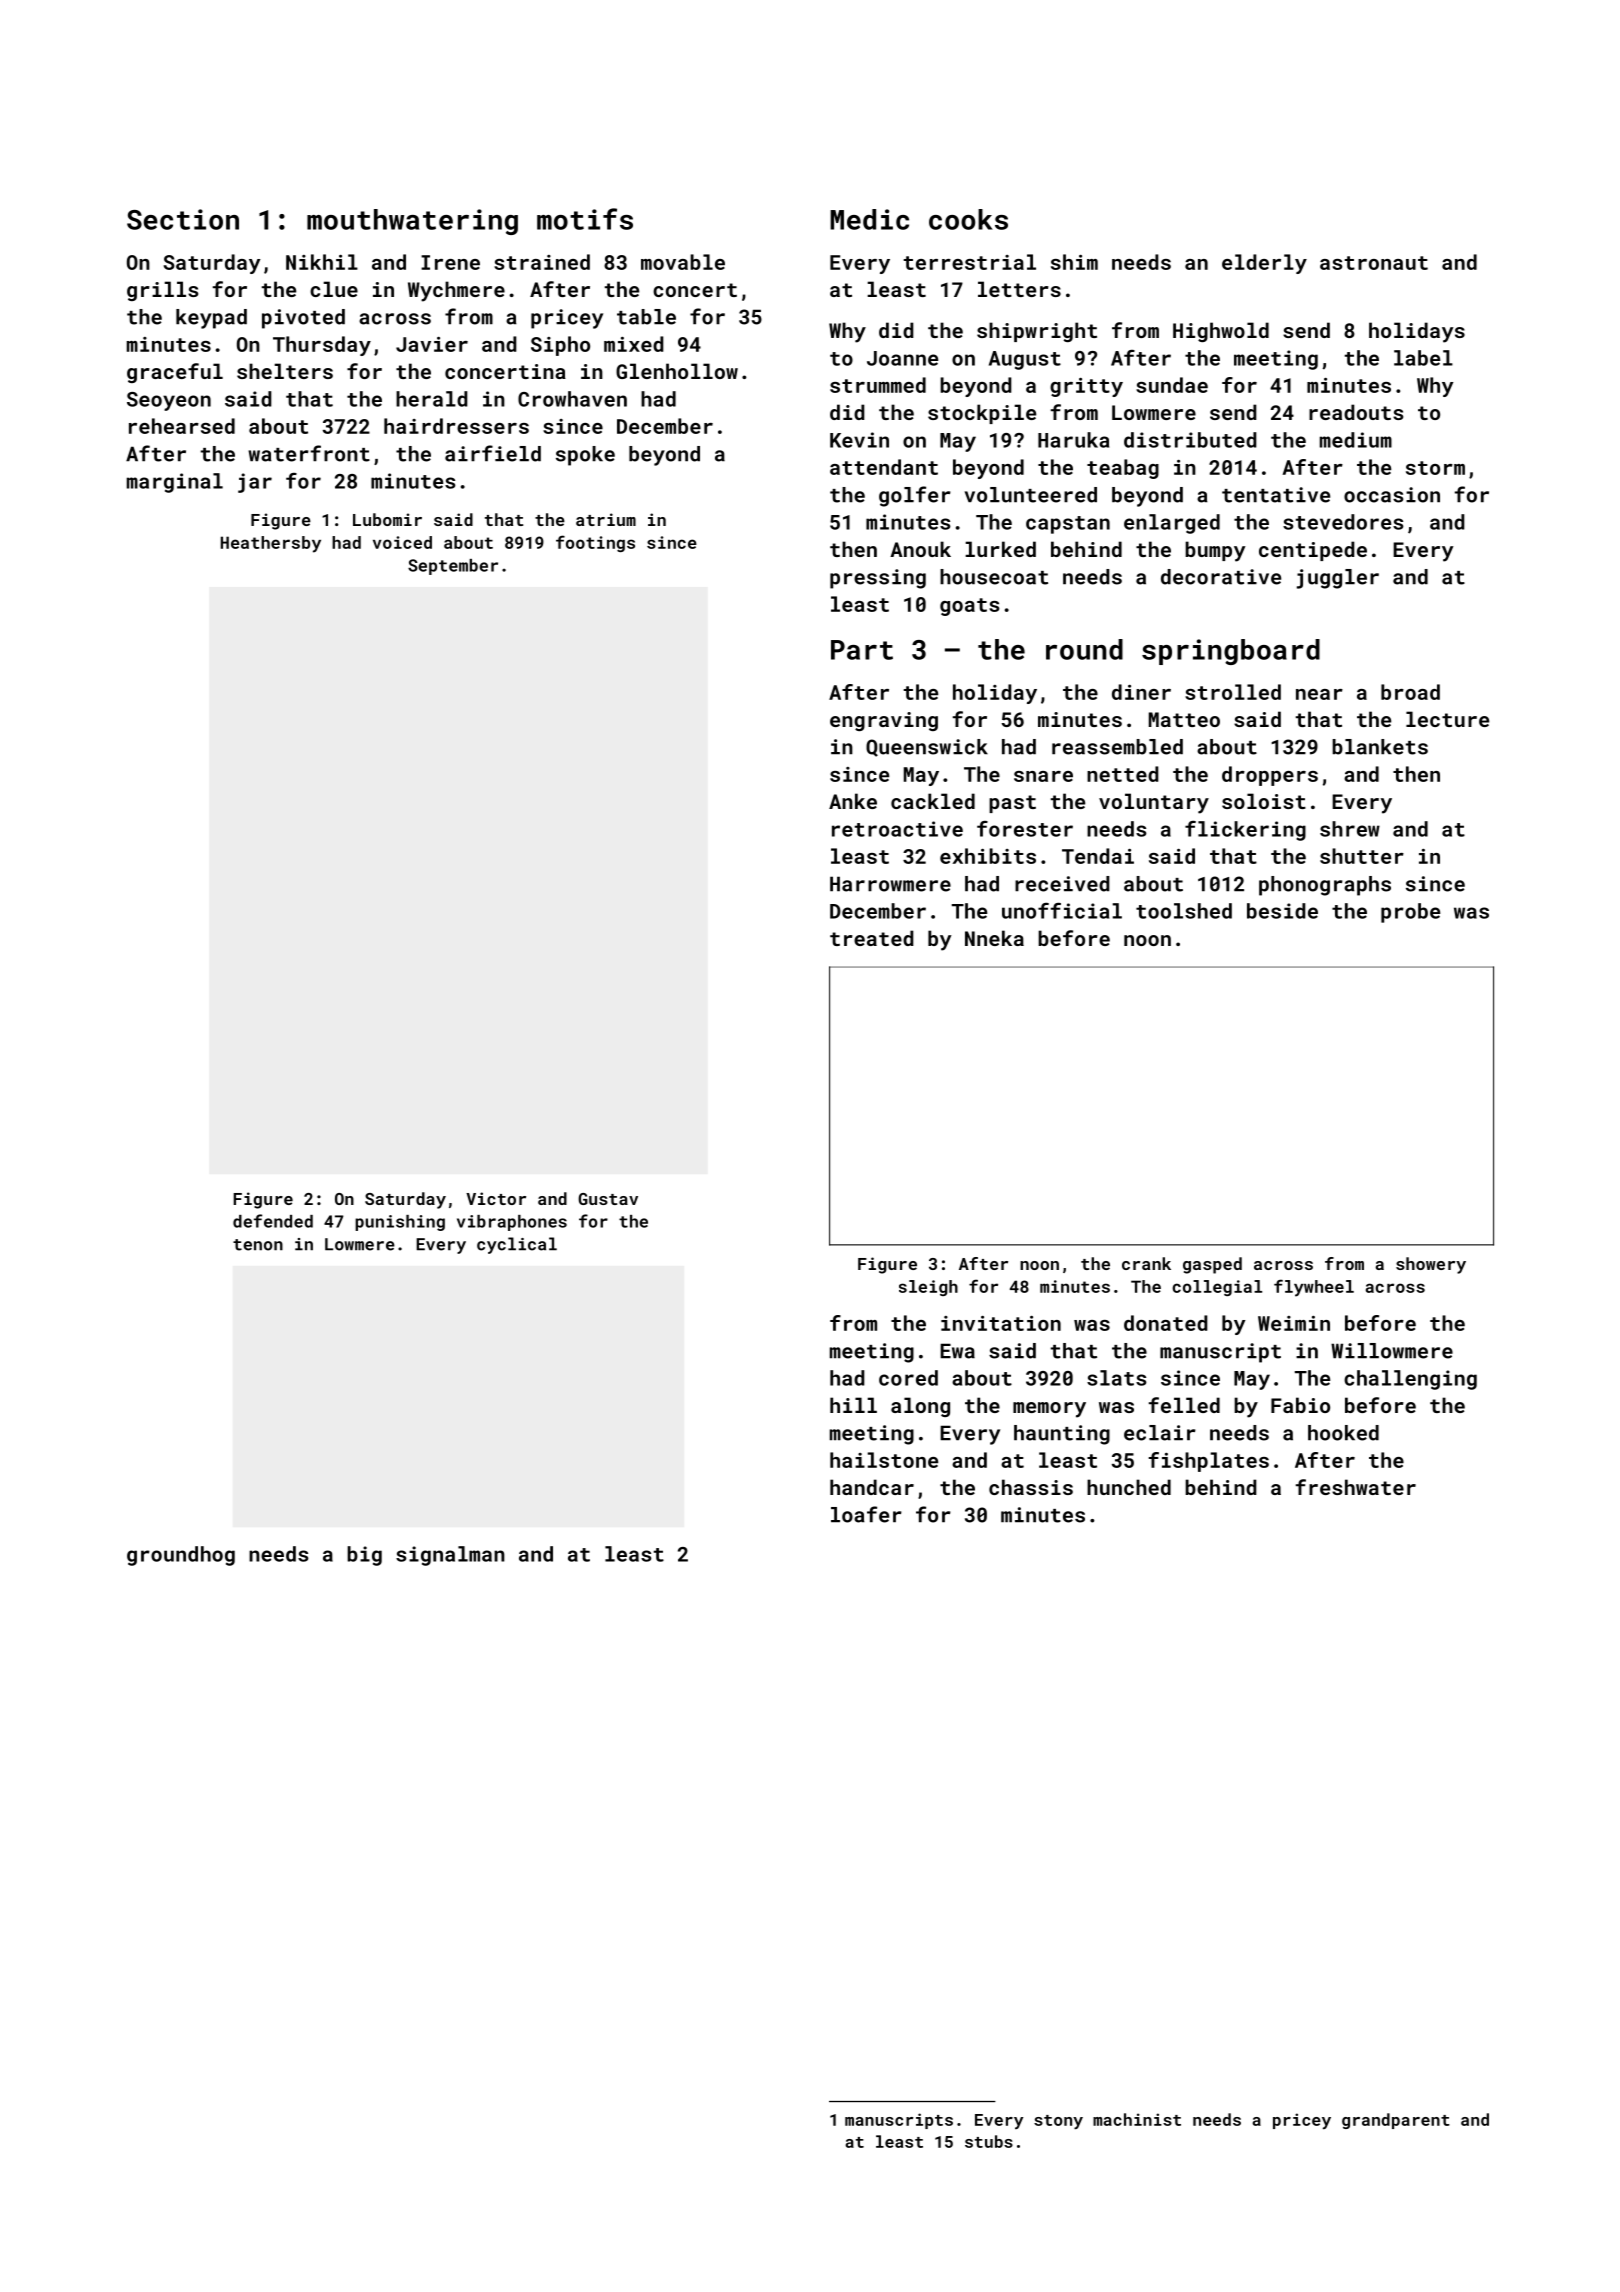 Image resolution: width=1620 pixels, height=2292 pixels. I want to click on stubs, so click(989, 2141).
